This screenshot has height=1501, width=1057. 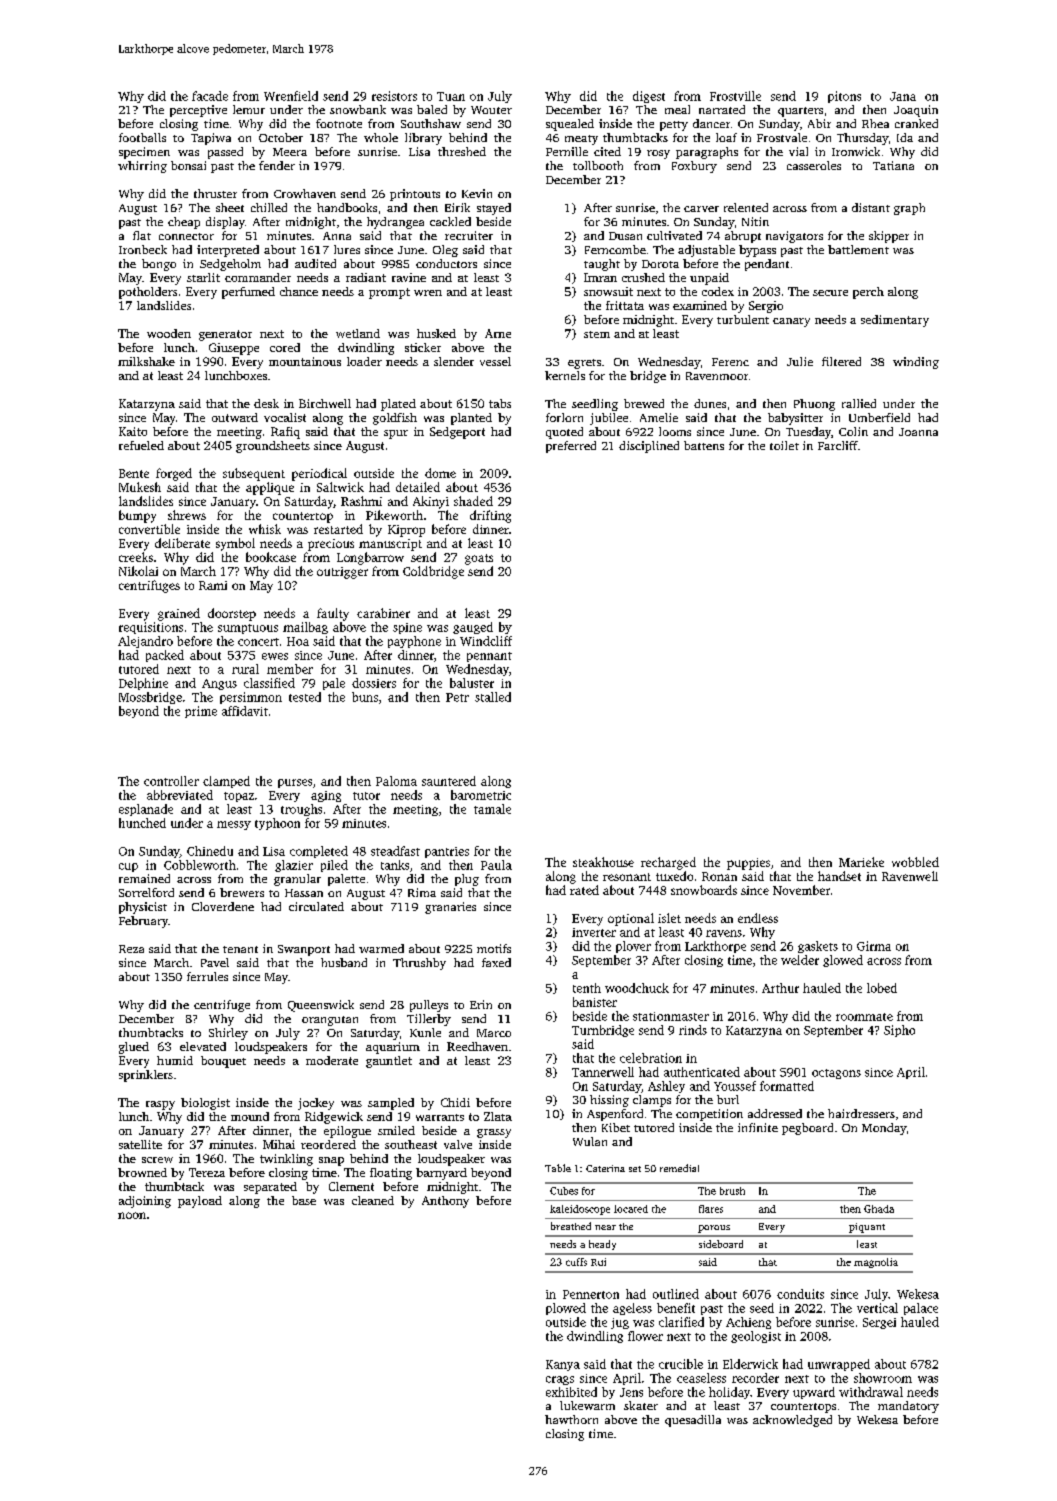 What do you see at coordinates (916, 123) in the screenshot?
I see `cranked` at bounding box center [916, 123].
